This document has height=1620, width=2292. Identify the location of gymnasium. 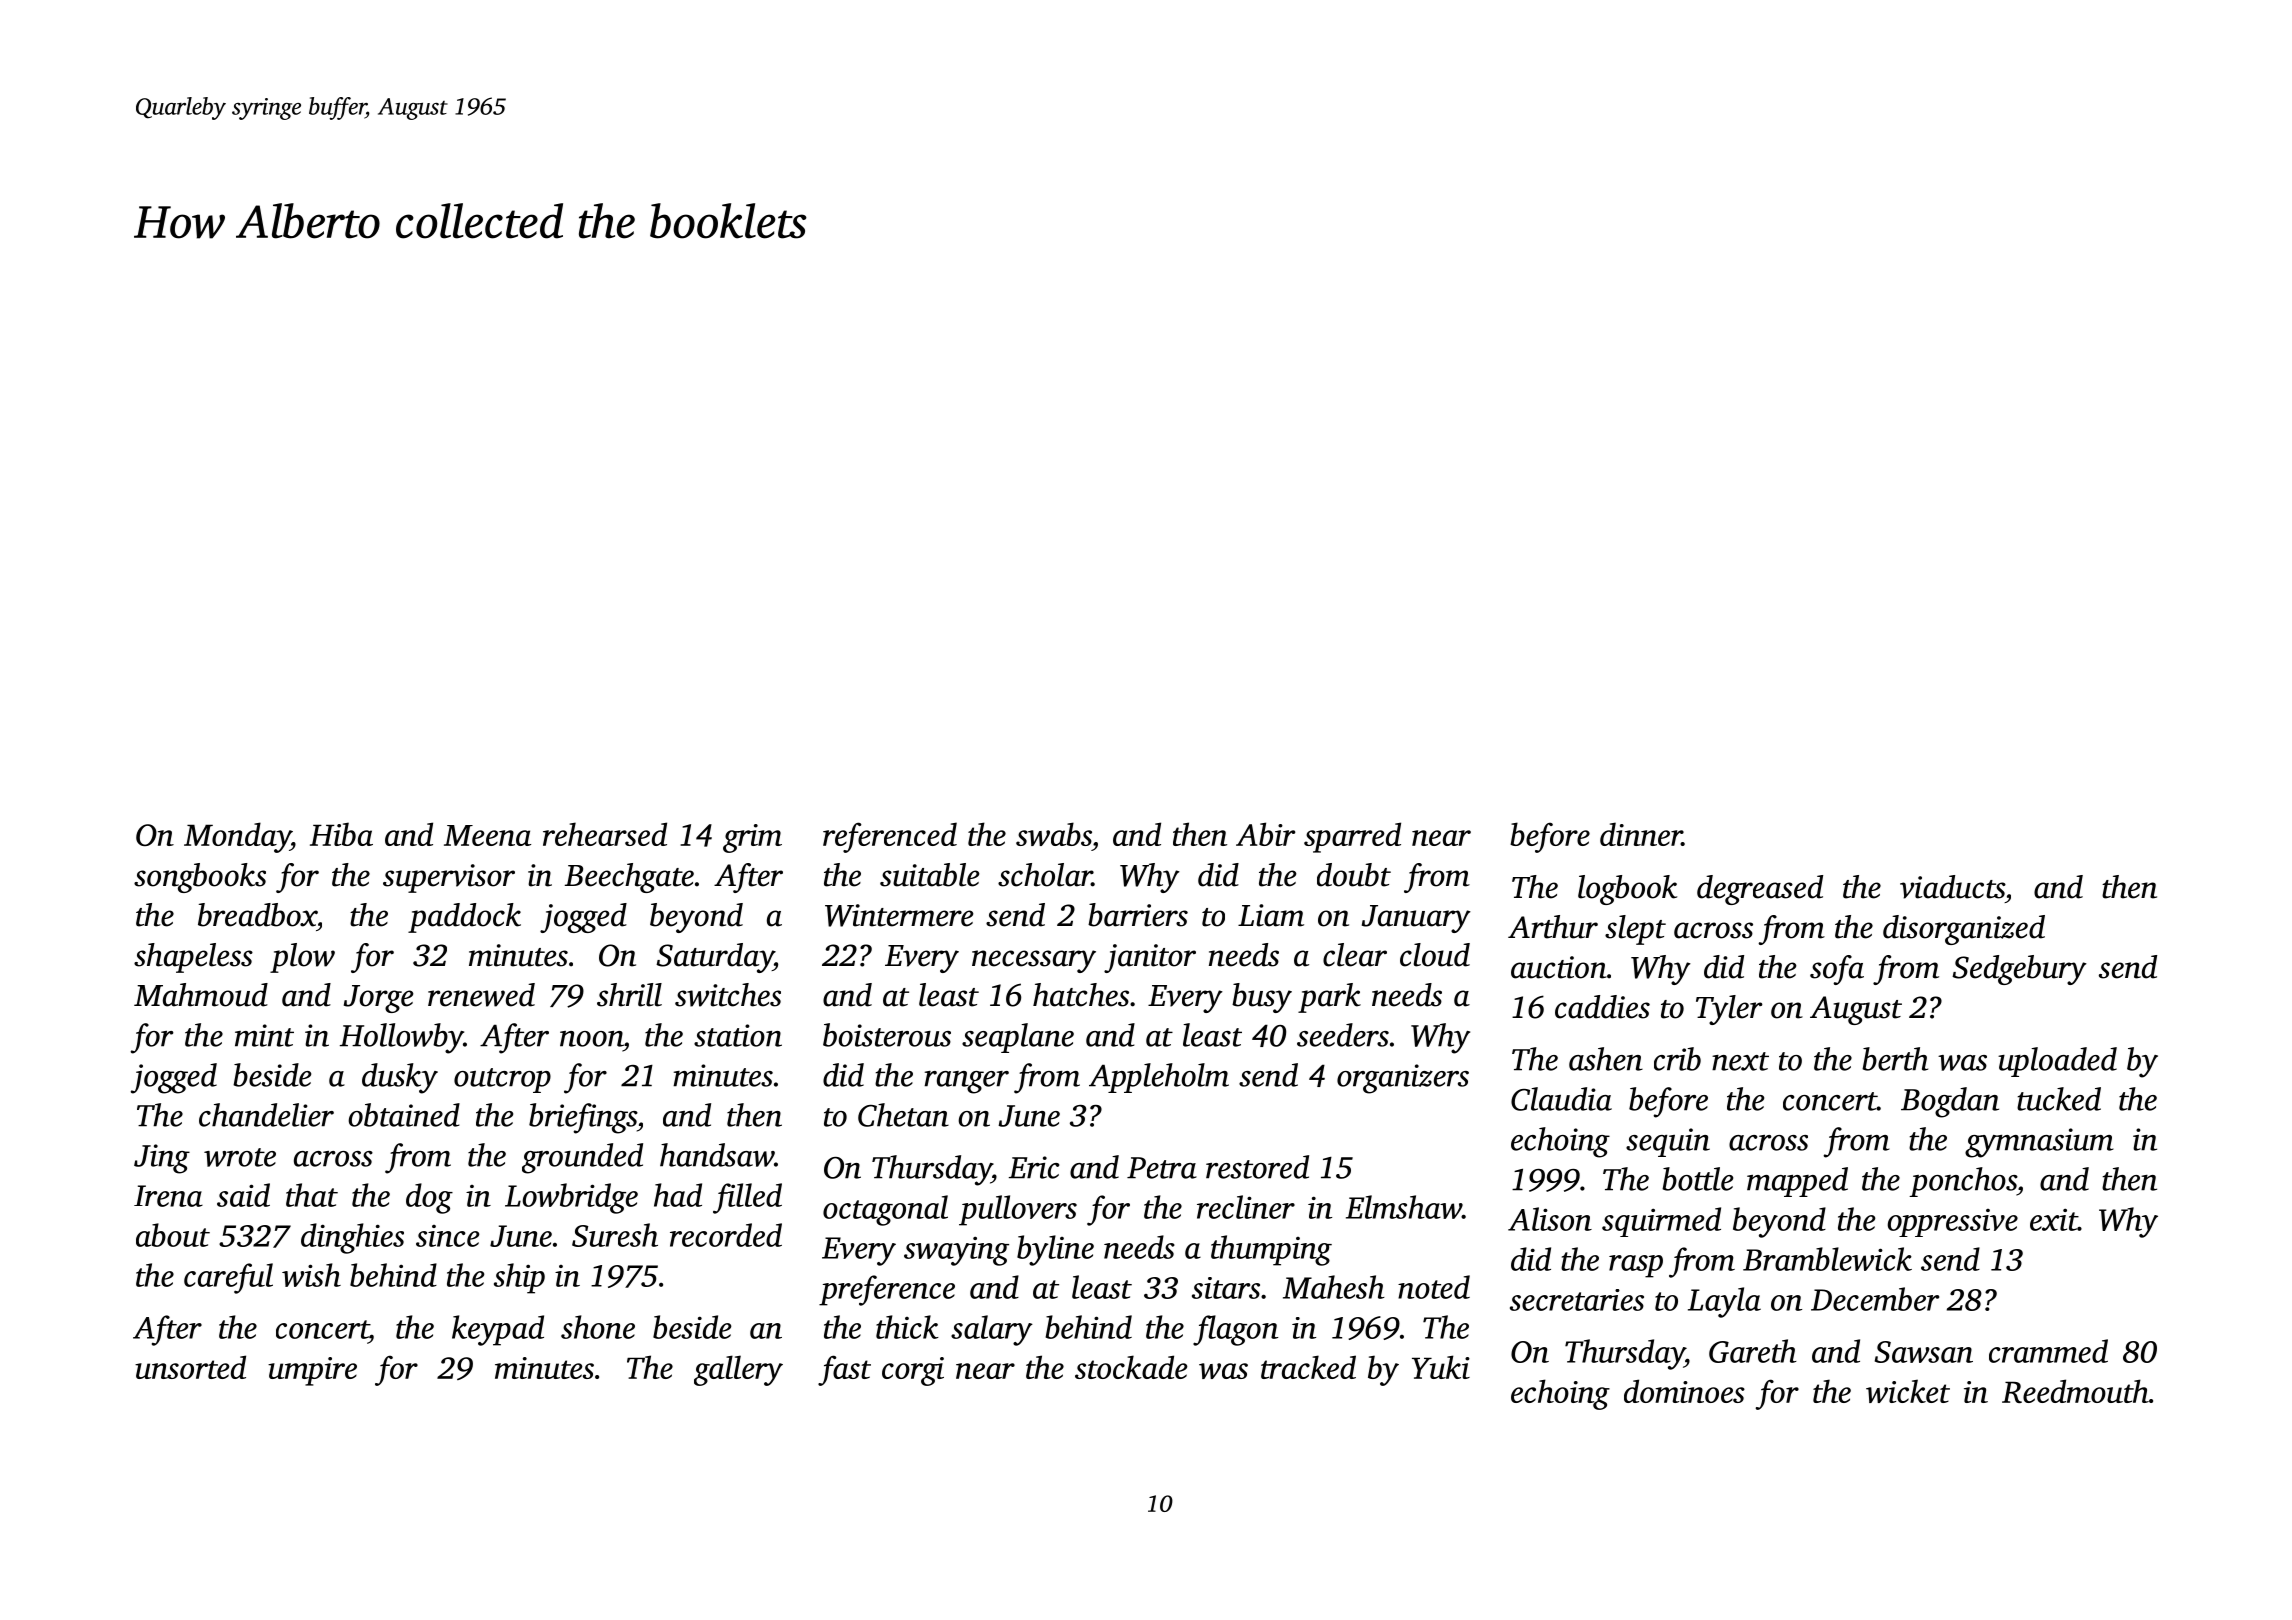
(2039, 1143).
